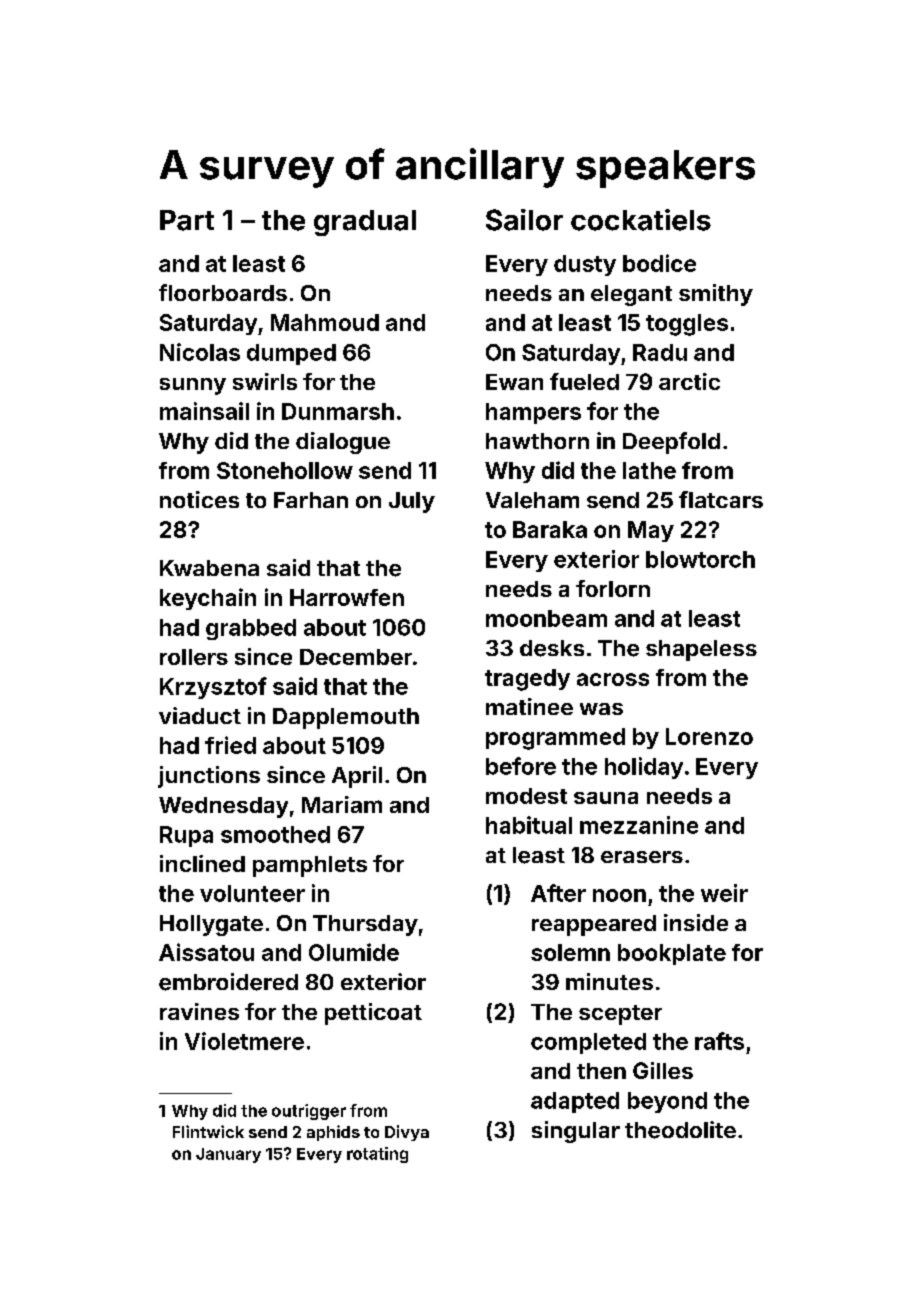 Image resolution: width=924 pixels, height=1311 pixels. What do you see at coordinates (343, 443) in the screenshot?
I see `dialogue` at bounding box center [343, 443].
